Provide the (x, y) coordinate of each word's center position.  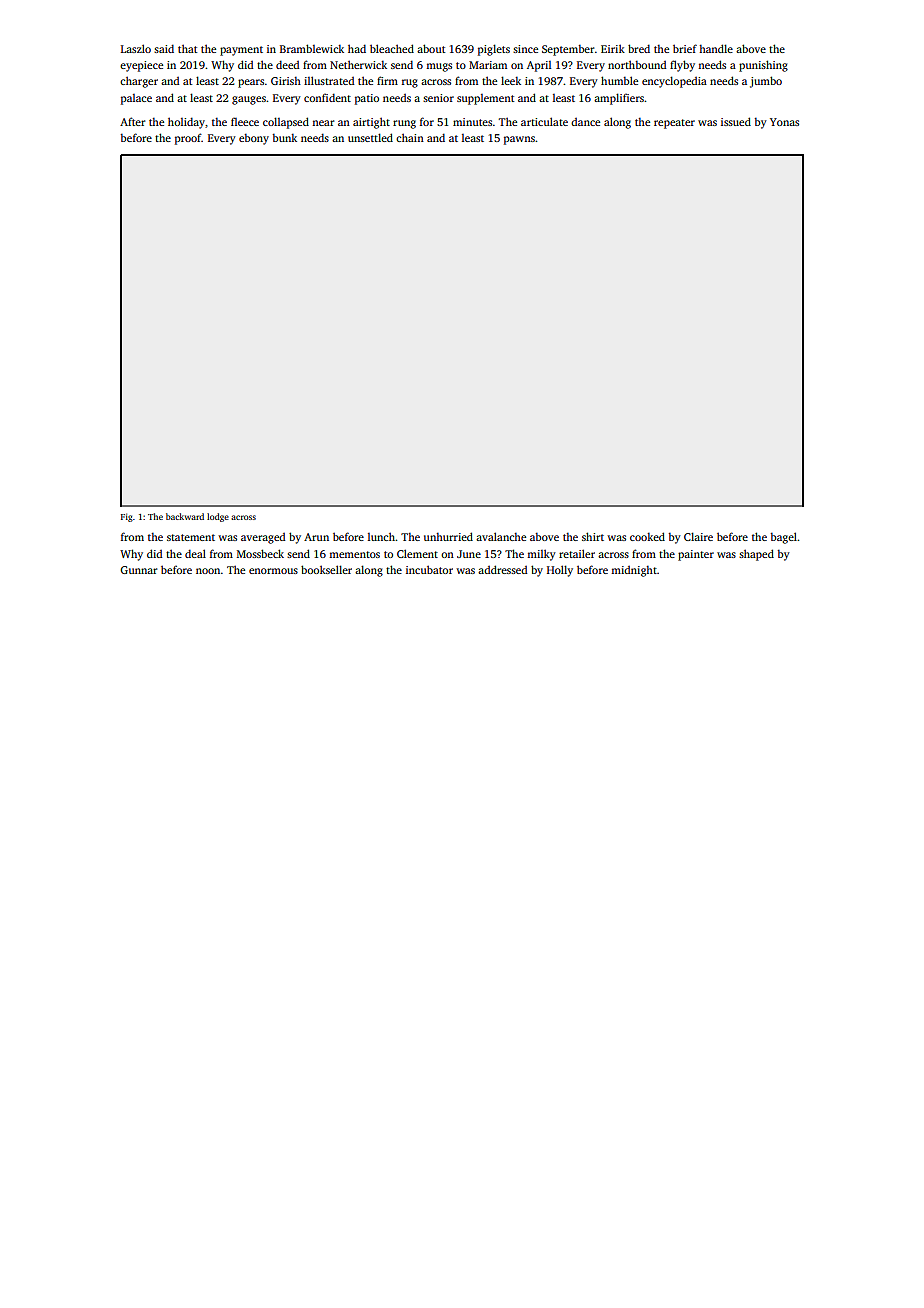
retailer (577, 553)
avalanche (501, 536)
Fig (127, 517)
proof (188, 139)
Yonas (784, 122)
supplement (485, 99)
